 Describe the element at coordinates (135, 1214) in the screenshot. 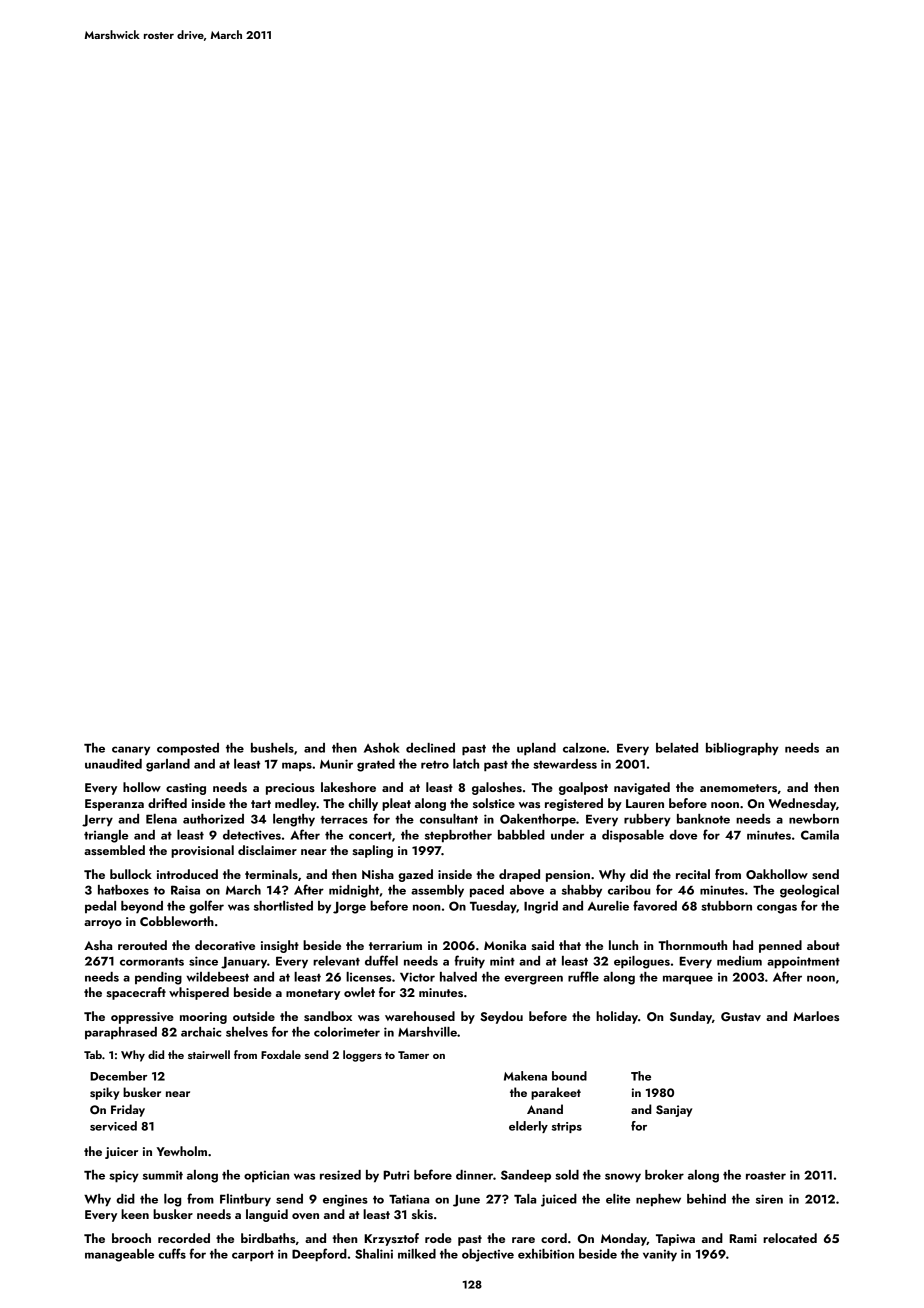

I see `keen` at that location.
